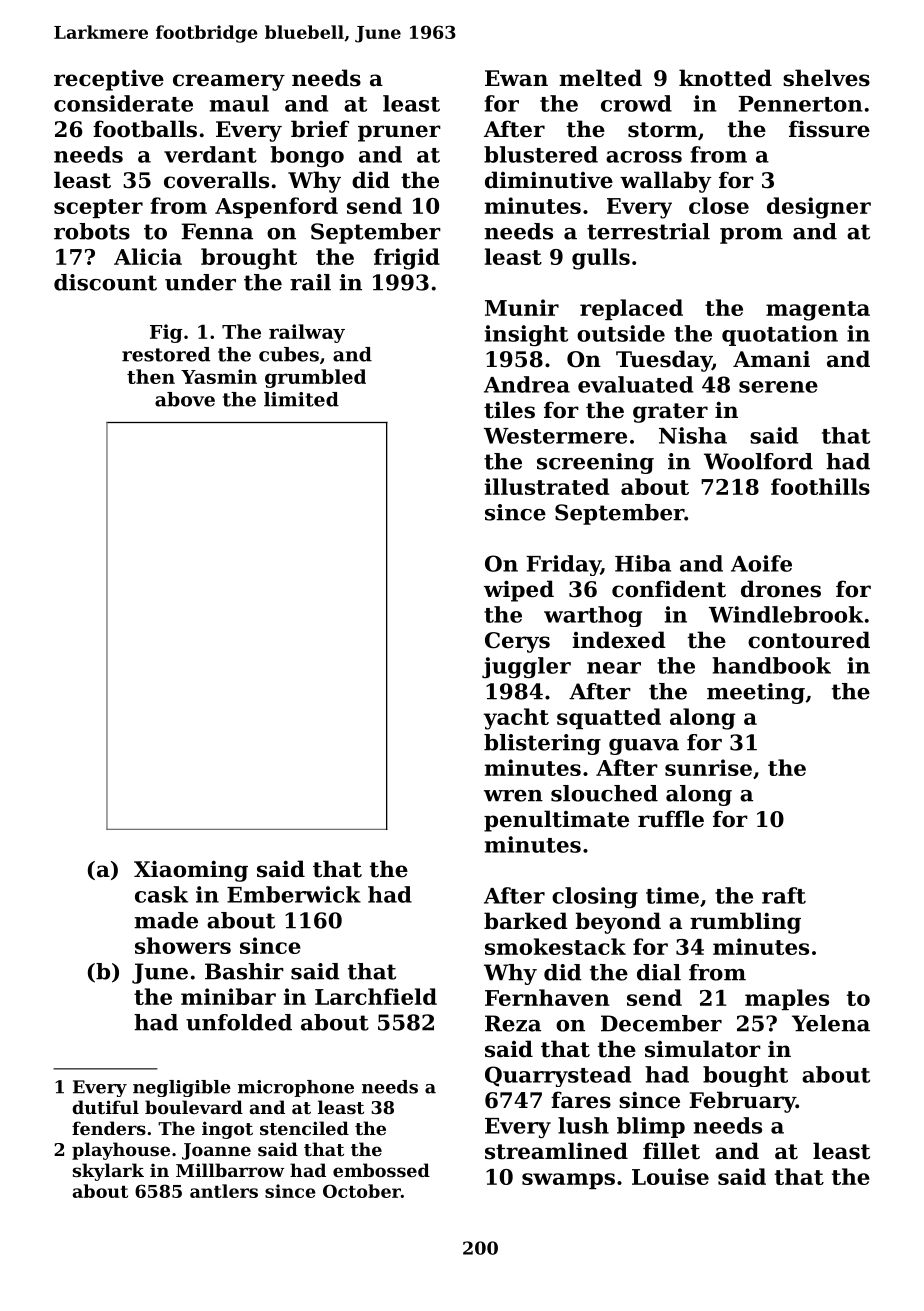 This screenshot has height=1311, width=924. What do you see at coordinates (618, 923) in the screenshot?
I see `beyond` at bounding box center [618, 923].
